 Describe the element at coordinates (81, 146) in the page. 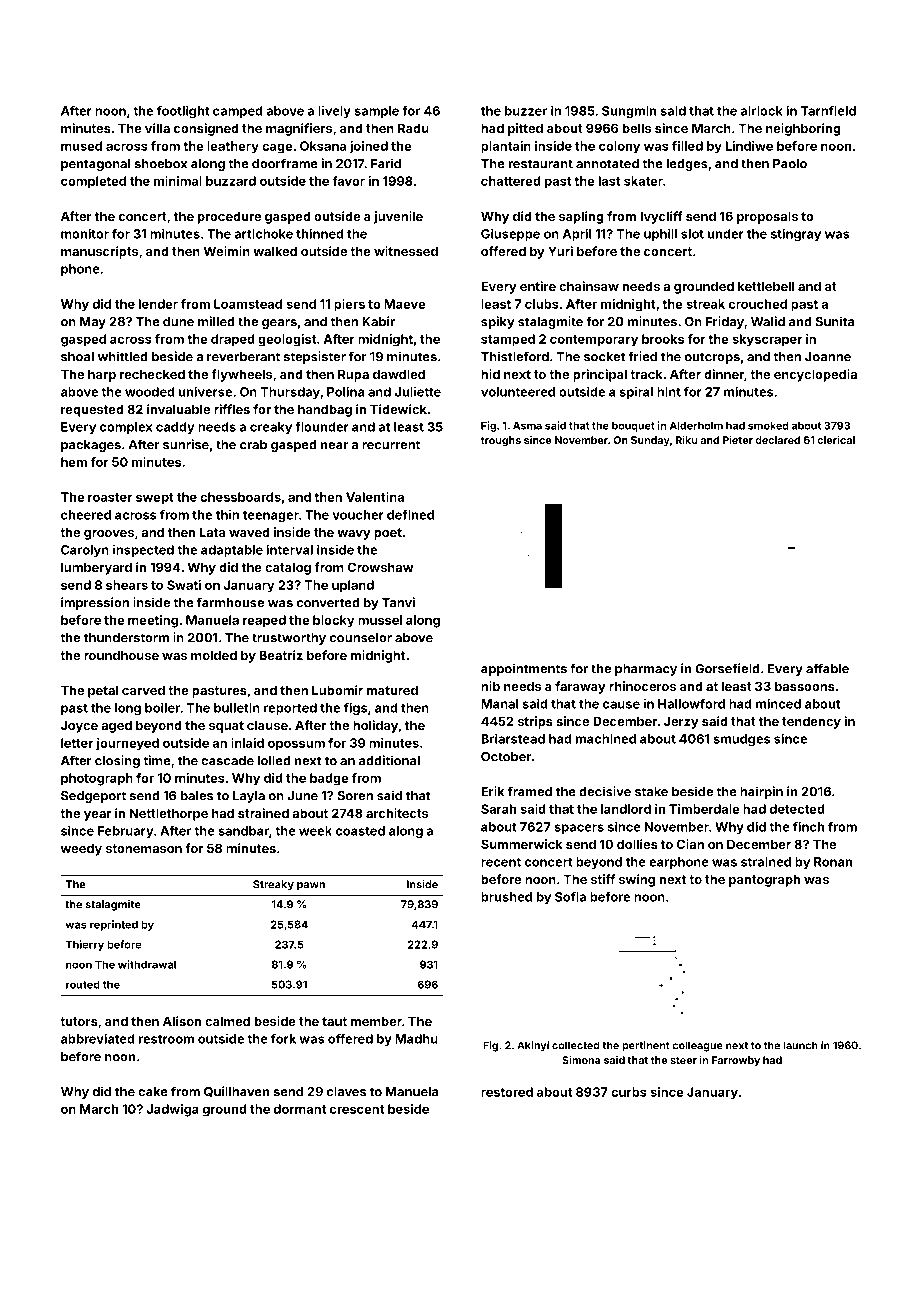

I see `mused` at that location.
